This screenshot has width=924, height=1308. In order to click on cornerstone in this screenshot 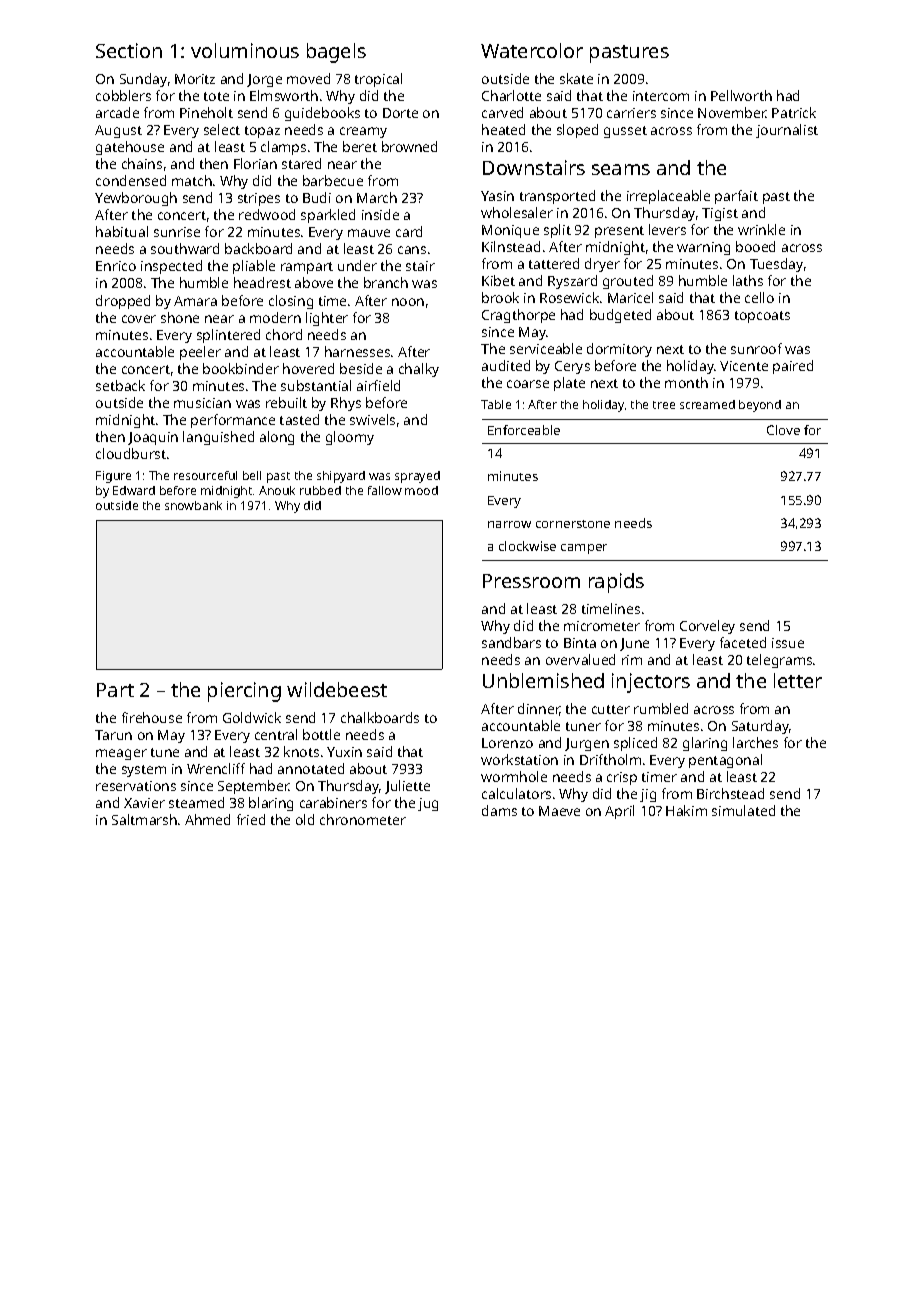, I will do `click(573, 524)`.
